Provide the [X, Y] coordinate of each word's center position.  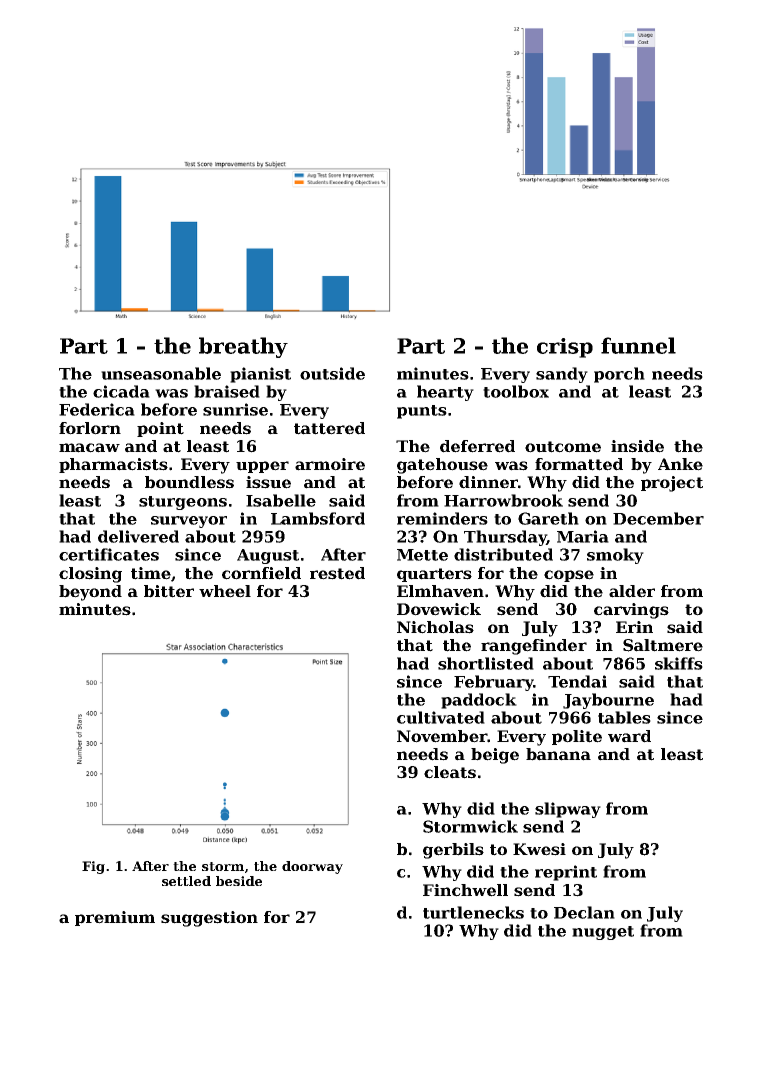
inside [637, 446]
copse [569, 576]
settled [186, 881]
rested [337, 573]
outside [332, 373]
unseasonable [161, 373]
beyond [90, 593]
